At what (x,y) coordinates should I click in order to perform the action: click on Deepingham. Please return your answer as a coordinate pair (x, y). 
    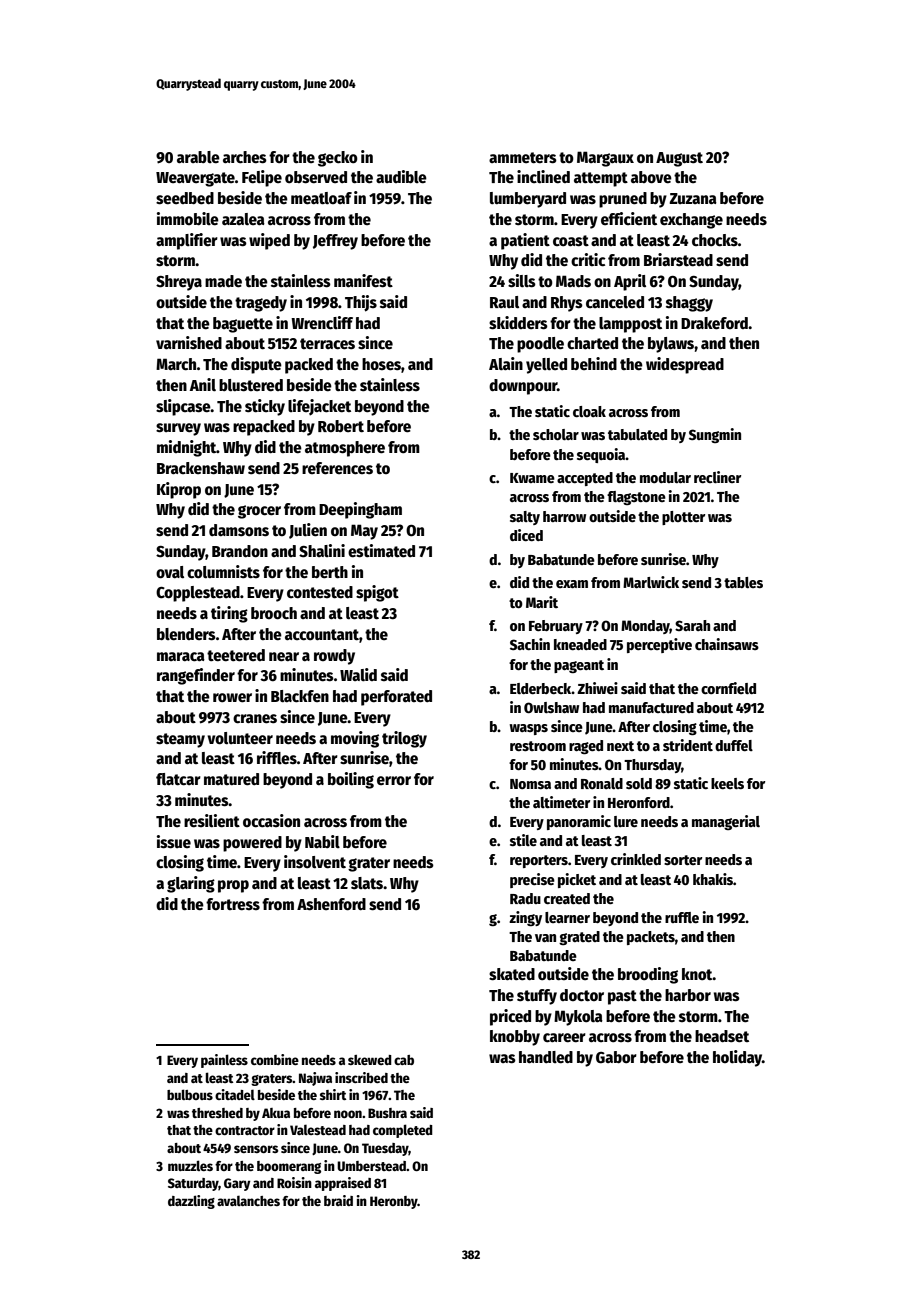
    Looking at the image, I should click on (360, 510).
